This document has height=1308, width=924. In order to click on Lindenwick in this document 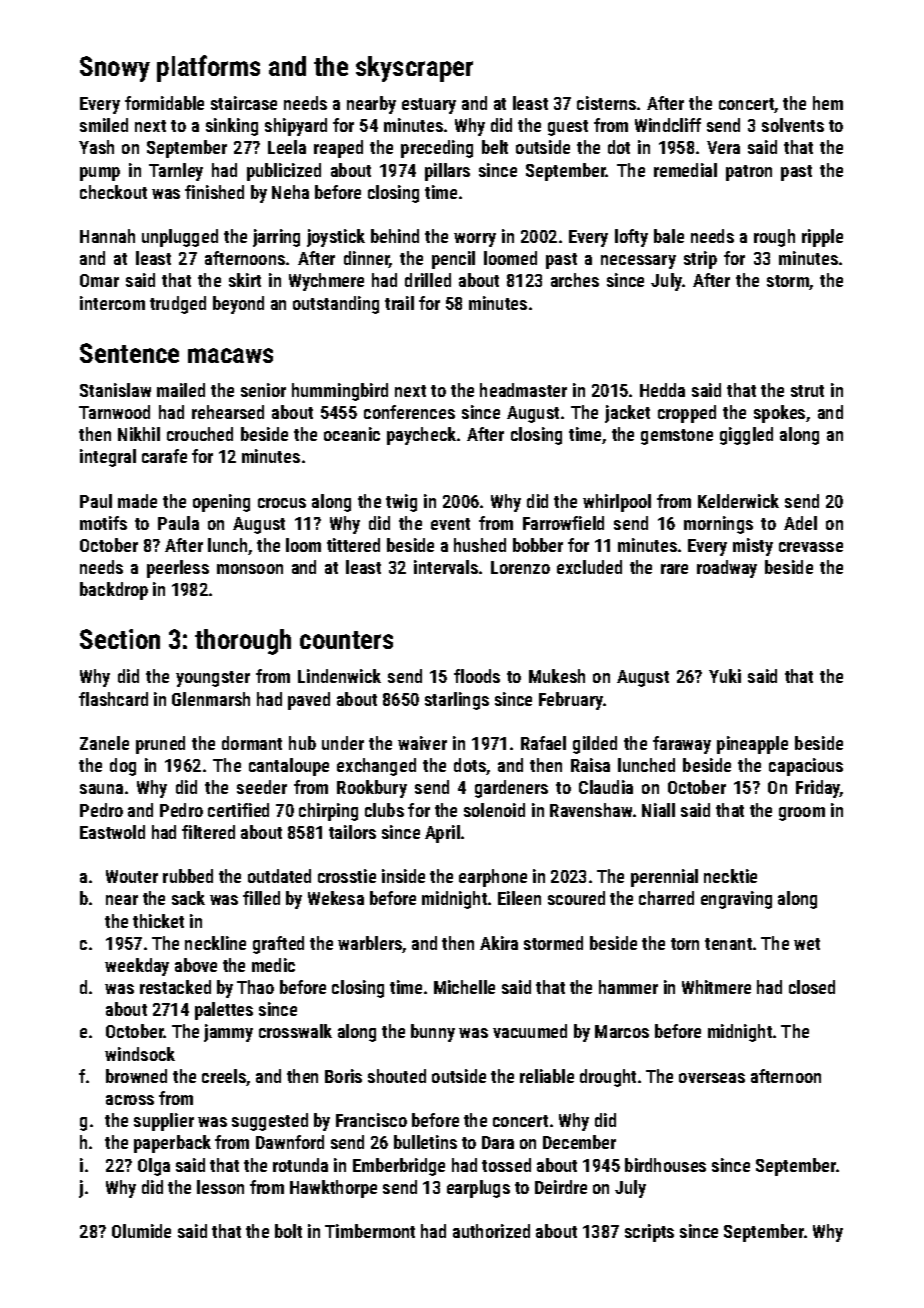, I will do `click(339, 676)`.
